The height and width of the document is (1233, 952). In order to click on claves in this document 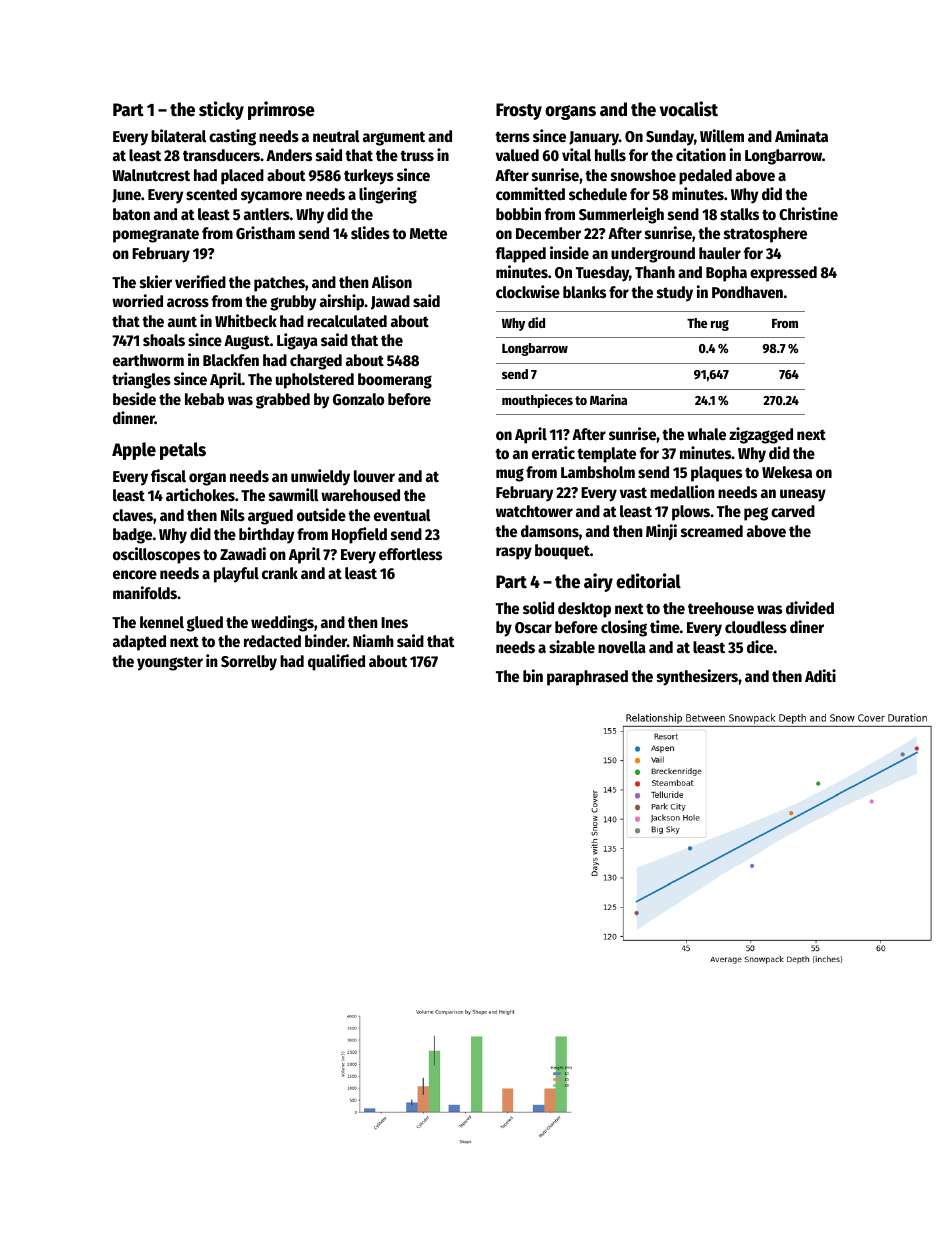, I will do `click(133, 515)`.
